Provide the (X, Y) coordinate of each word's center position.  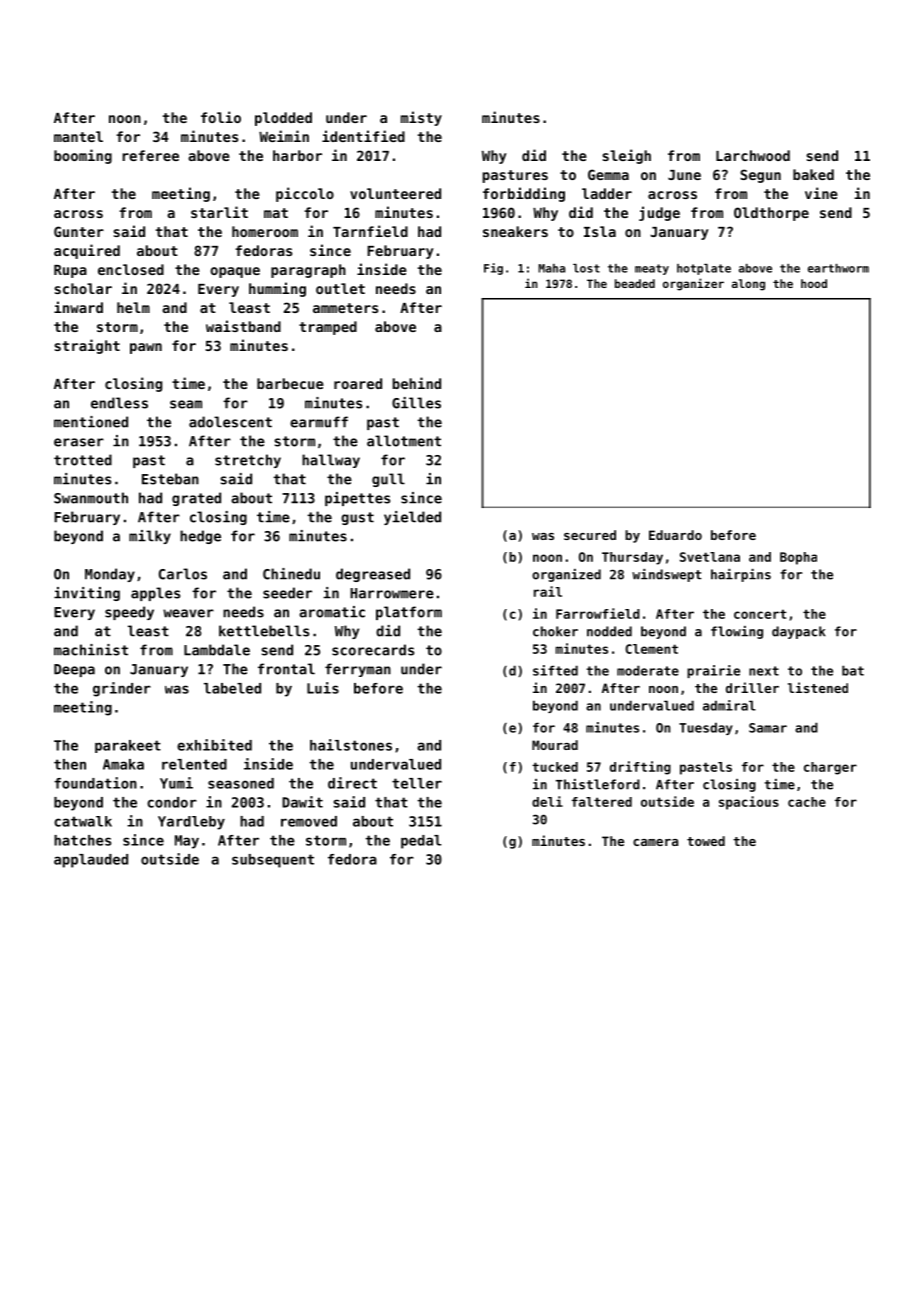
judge (659, 213)
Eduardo (675, 535)
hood (814, 283)
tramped (328, 328)
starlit (219, 212)
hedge (200, 537)
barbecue (290, 383)
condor (172, 802)
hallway (331, 461)
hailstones (351, 745)
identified (363, 136)
